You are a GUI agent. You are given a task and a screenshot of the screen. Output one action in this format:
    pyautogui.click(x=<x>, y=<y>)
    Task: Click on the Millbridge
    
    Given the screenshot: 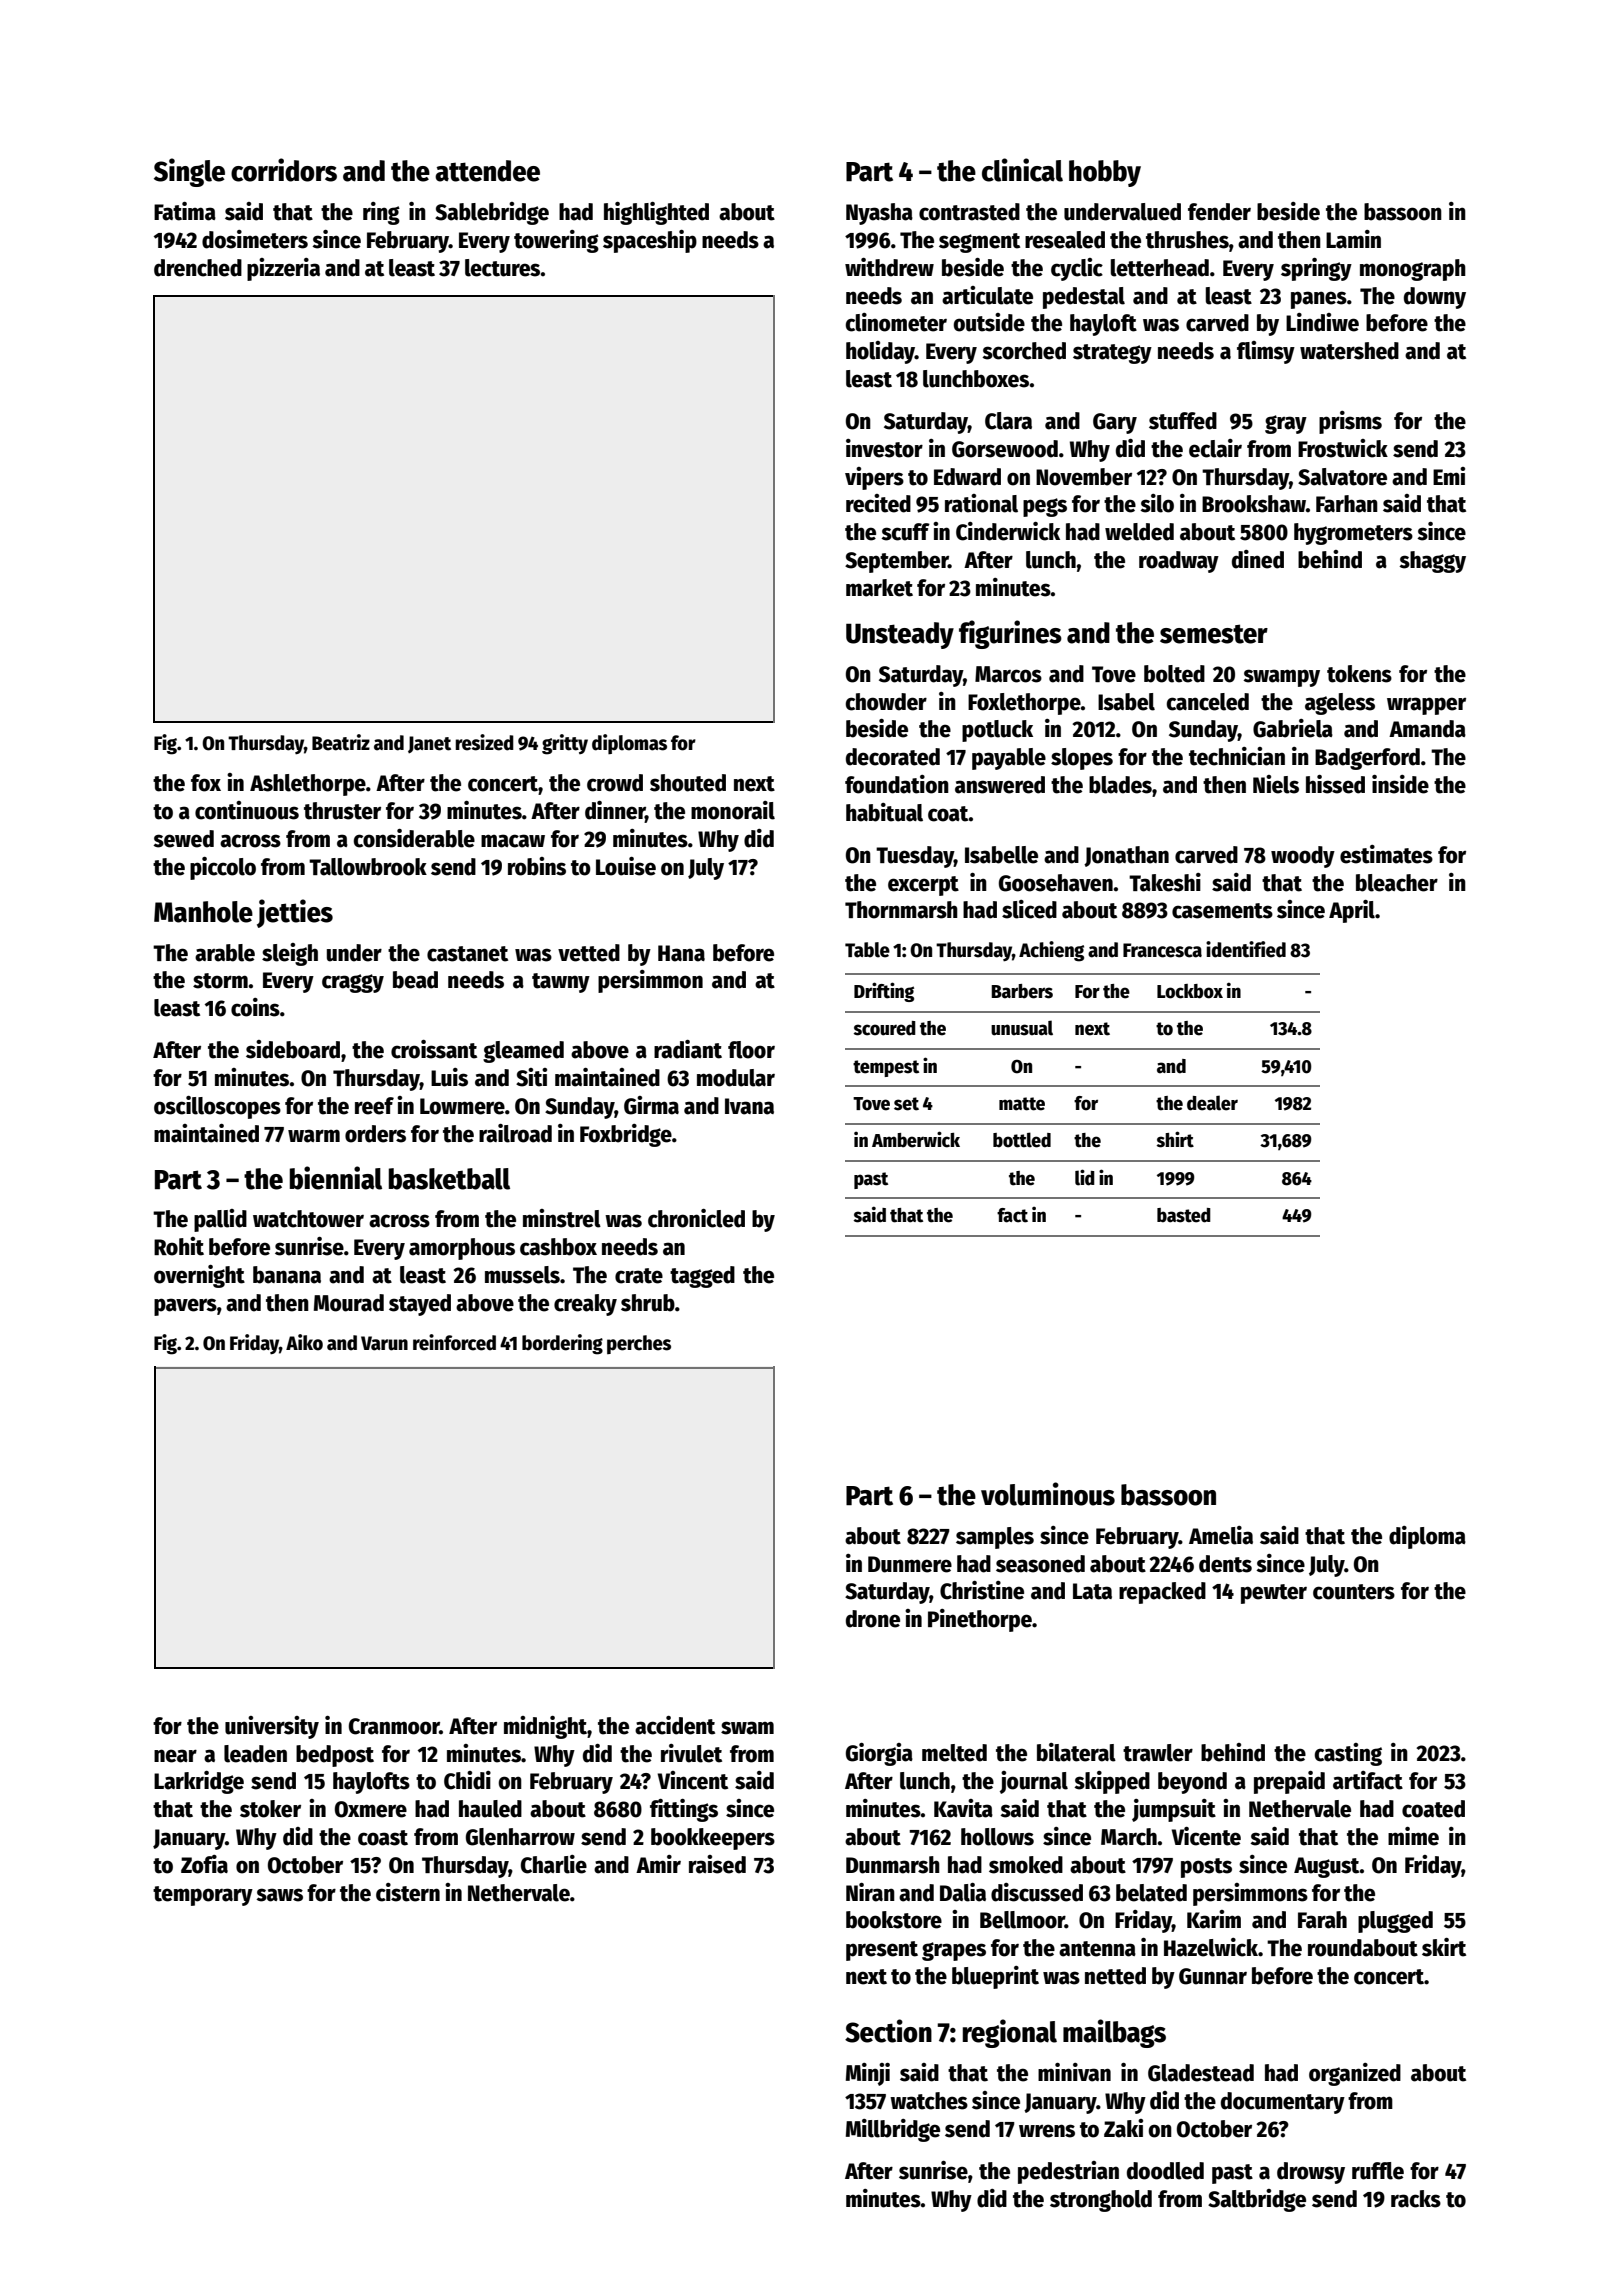 What is the action you would take?
    pyautogui.click(x=893, y=2130)
